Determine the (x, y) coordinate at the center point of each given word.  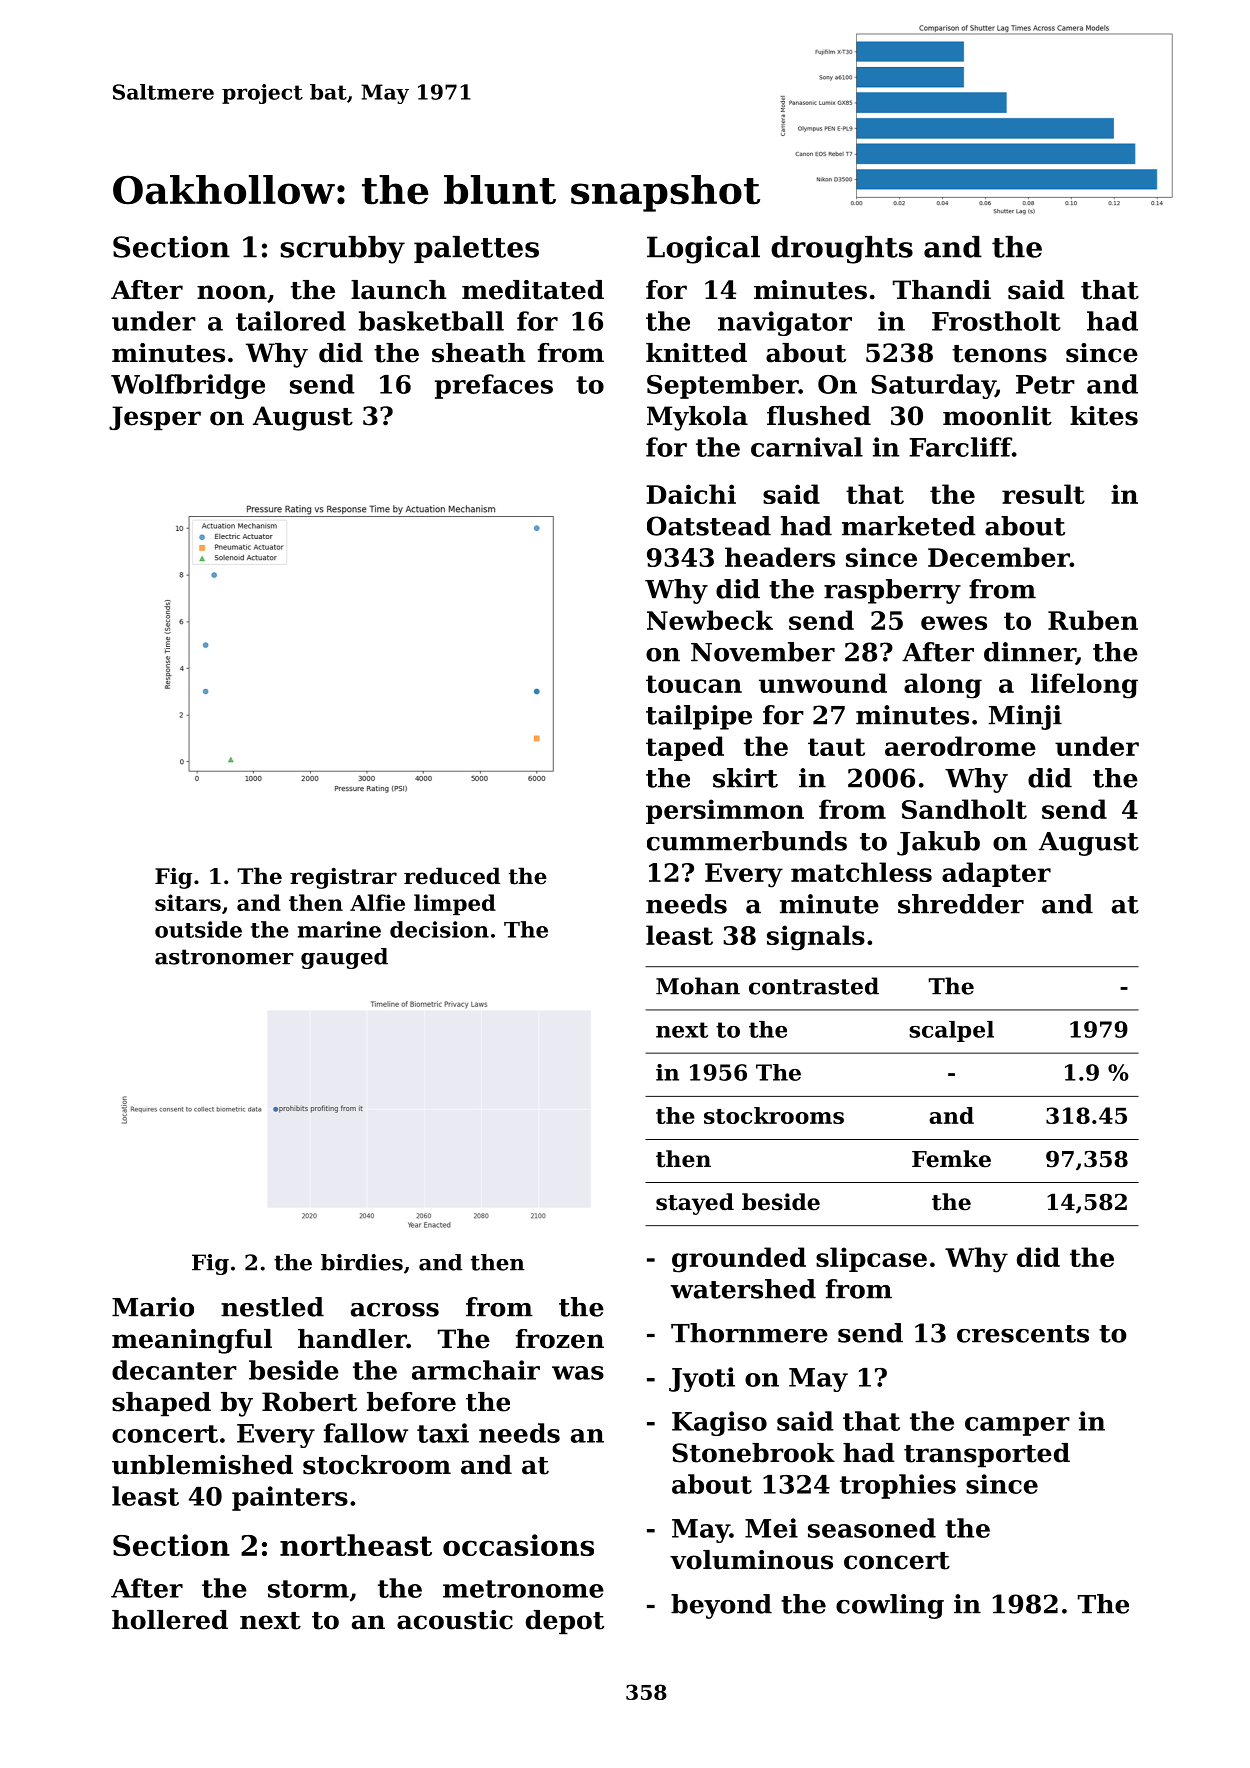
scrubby (343, 250)
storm (308, 1589)
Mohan (698, 986)
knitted (696, 353)
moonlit (997, 416)
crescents (1023, 1334)
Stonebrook (753, 1453)
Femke (951, 1159)
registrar (343, 878)
